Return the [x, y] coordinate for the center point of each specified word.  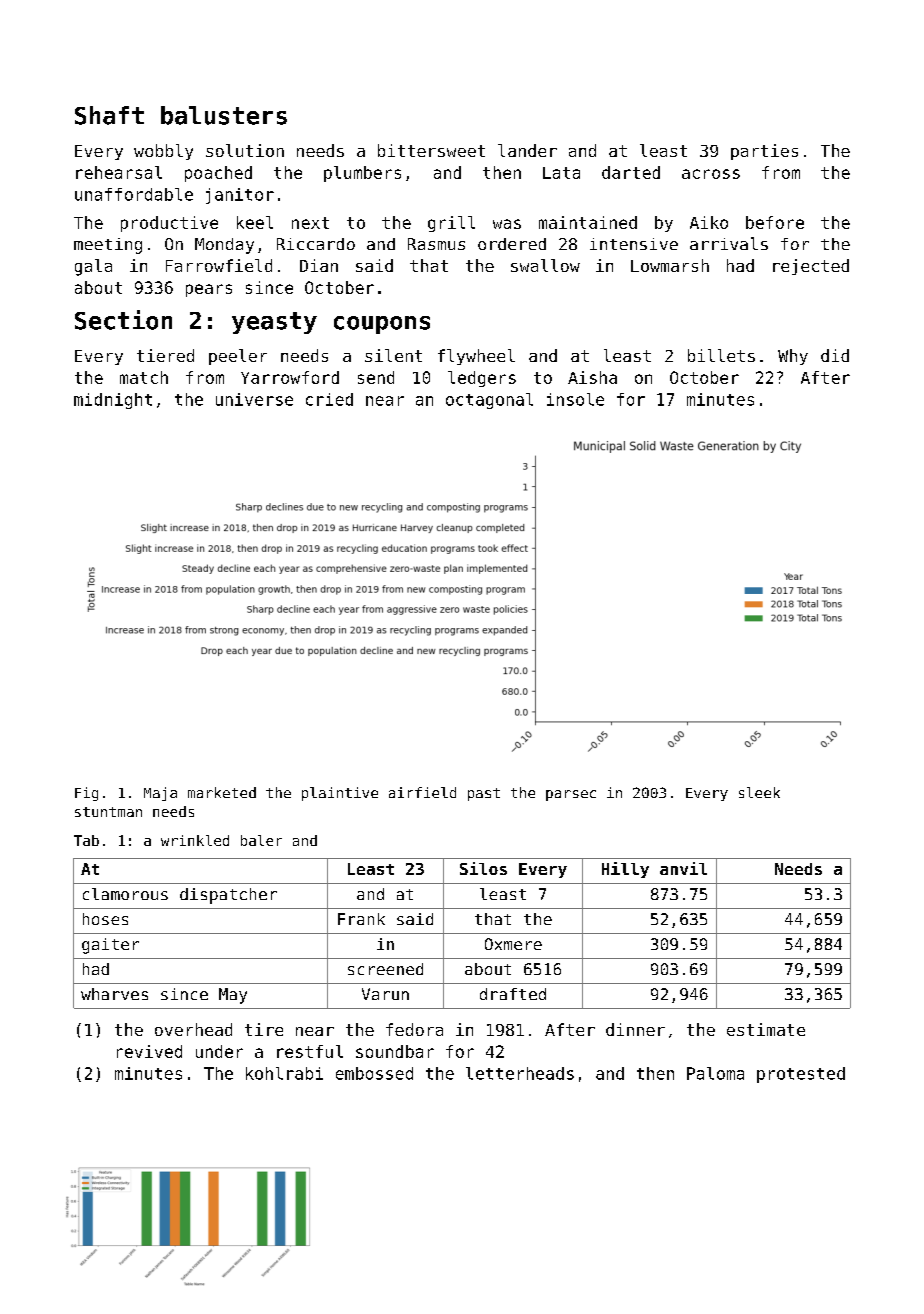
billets [721, 355]
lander [527, 150]
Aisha [592, 377]
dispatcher [228, 896]
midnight [113, 401]
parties [764, 152]
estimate [766, 1029]
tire [264, 1029]
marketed [222, 792]
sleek [759, 792]
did [835, 355]
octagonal [489, 401]
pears [209, 290]
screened [385, 969]
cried [329, 399]
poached [218, 174]
